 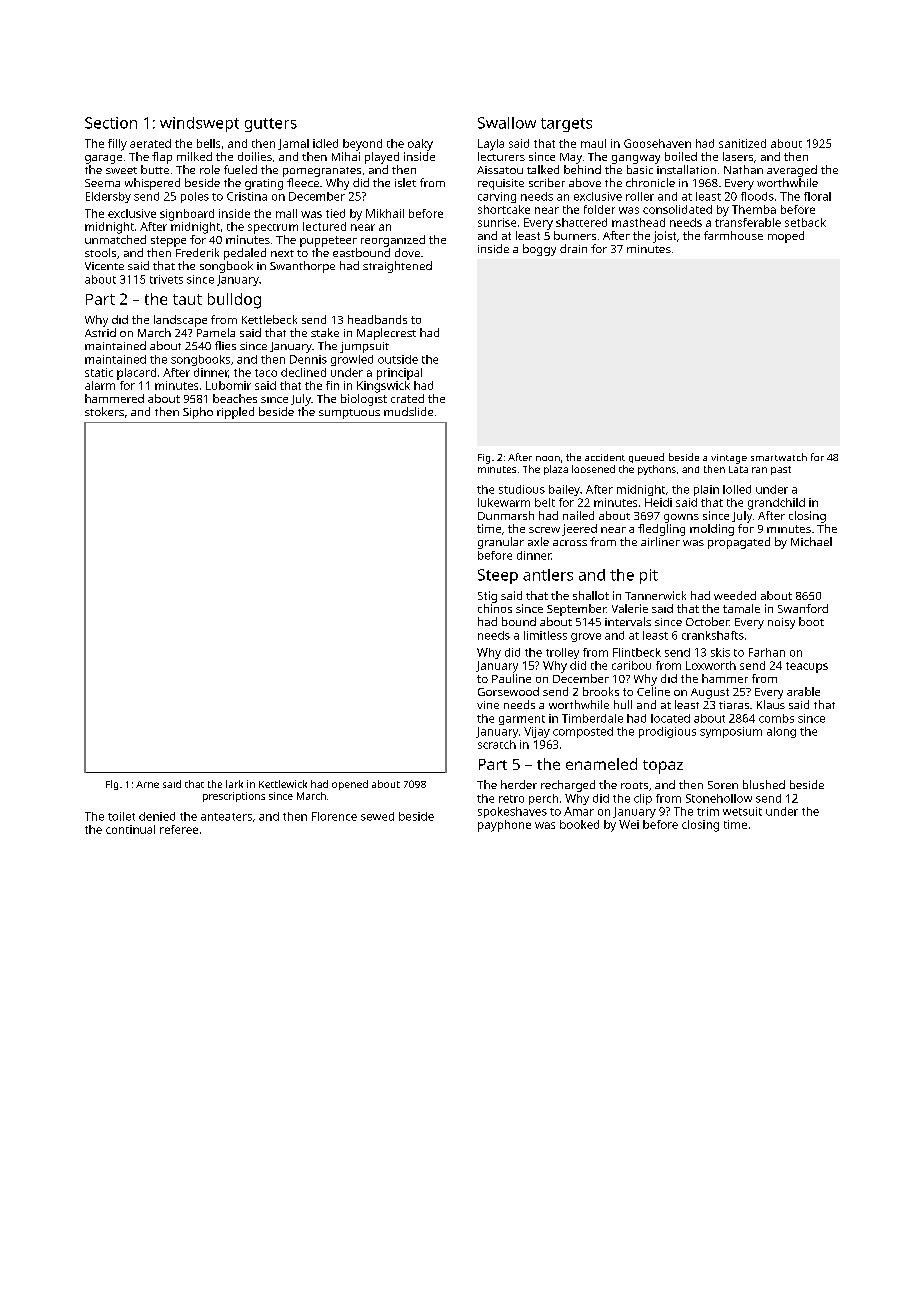 I want to click on shortcake, so click(x=504, y=209).
